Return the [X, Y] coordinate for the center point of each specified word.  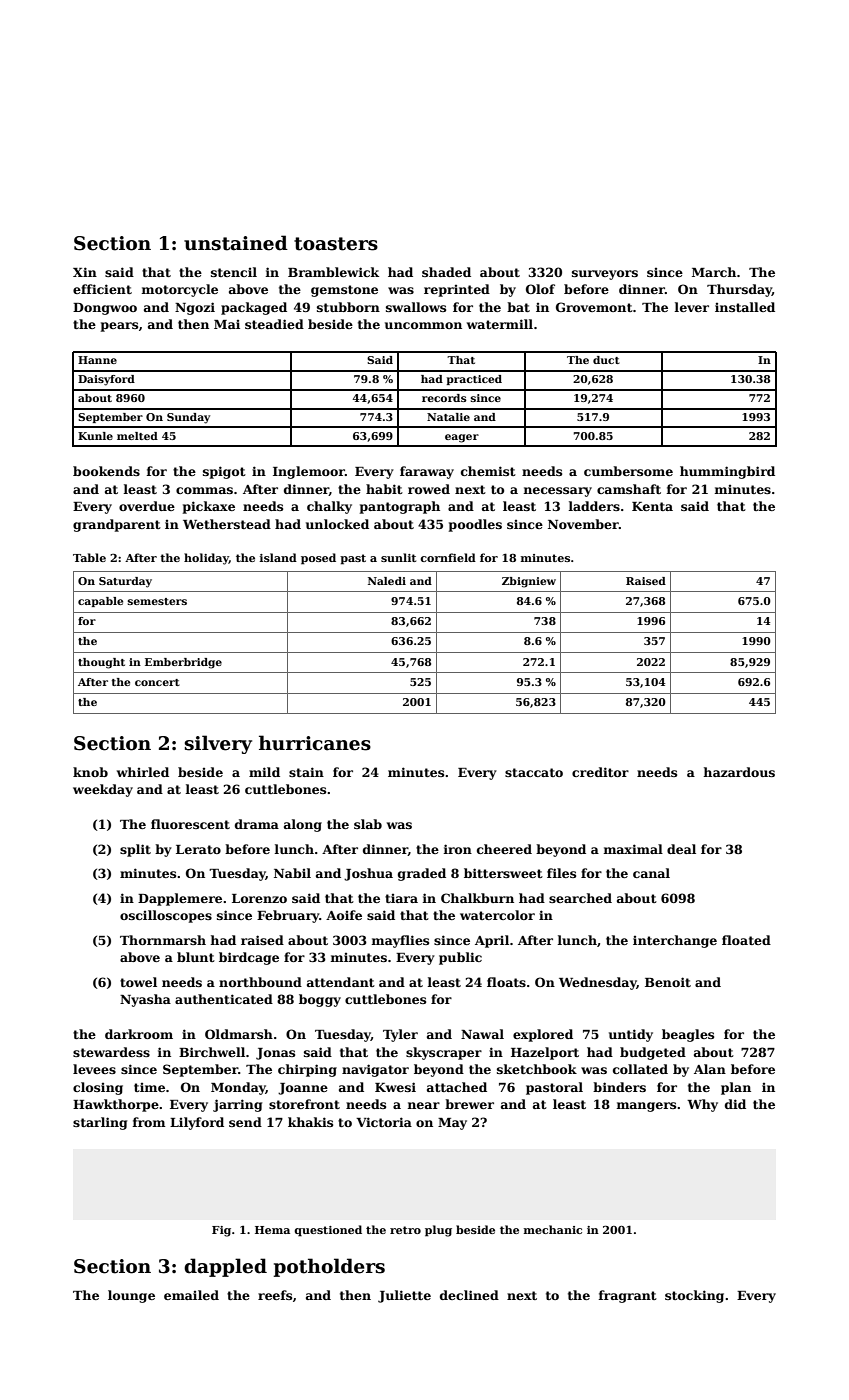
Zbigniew [529, 582]
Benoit [668, 982]
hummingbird [727, 472]
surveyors [605, 275]
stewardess [111, 1052]
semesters [157, 601]
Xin [85, 272]
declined [469, 1295]
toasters [336, 244]
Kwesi [395, 1087]
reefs [275, 1295]
